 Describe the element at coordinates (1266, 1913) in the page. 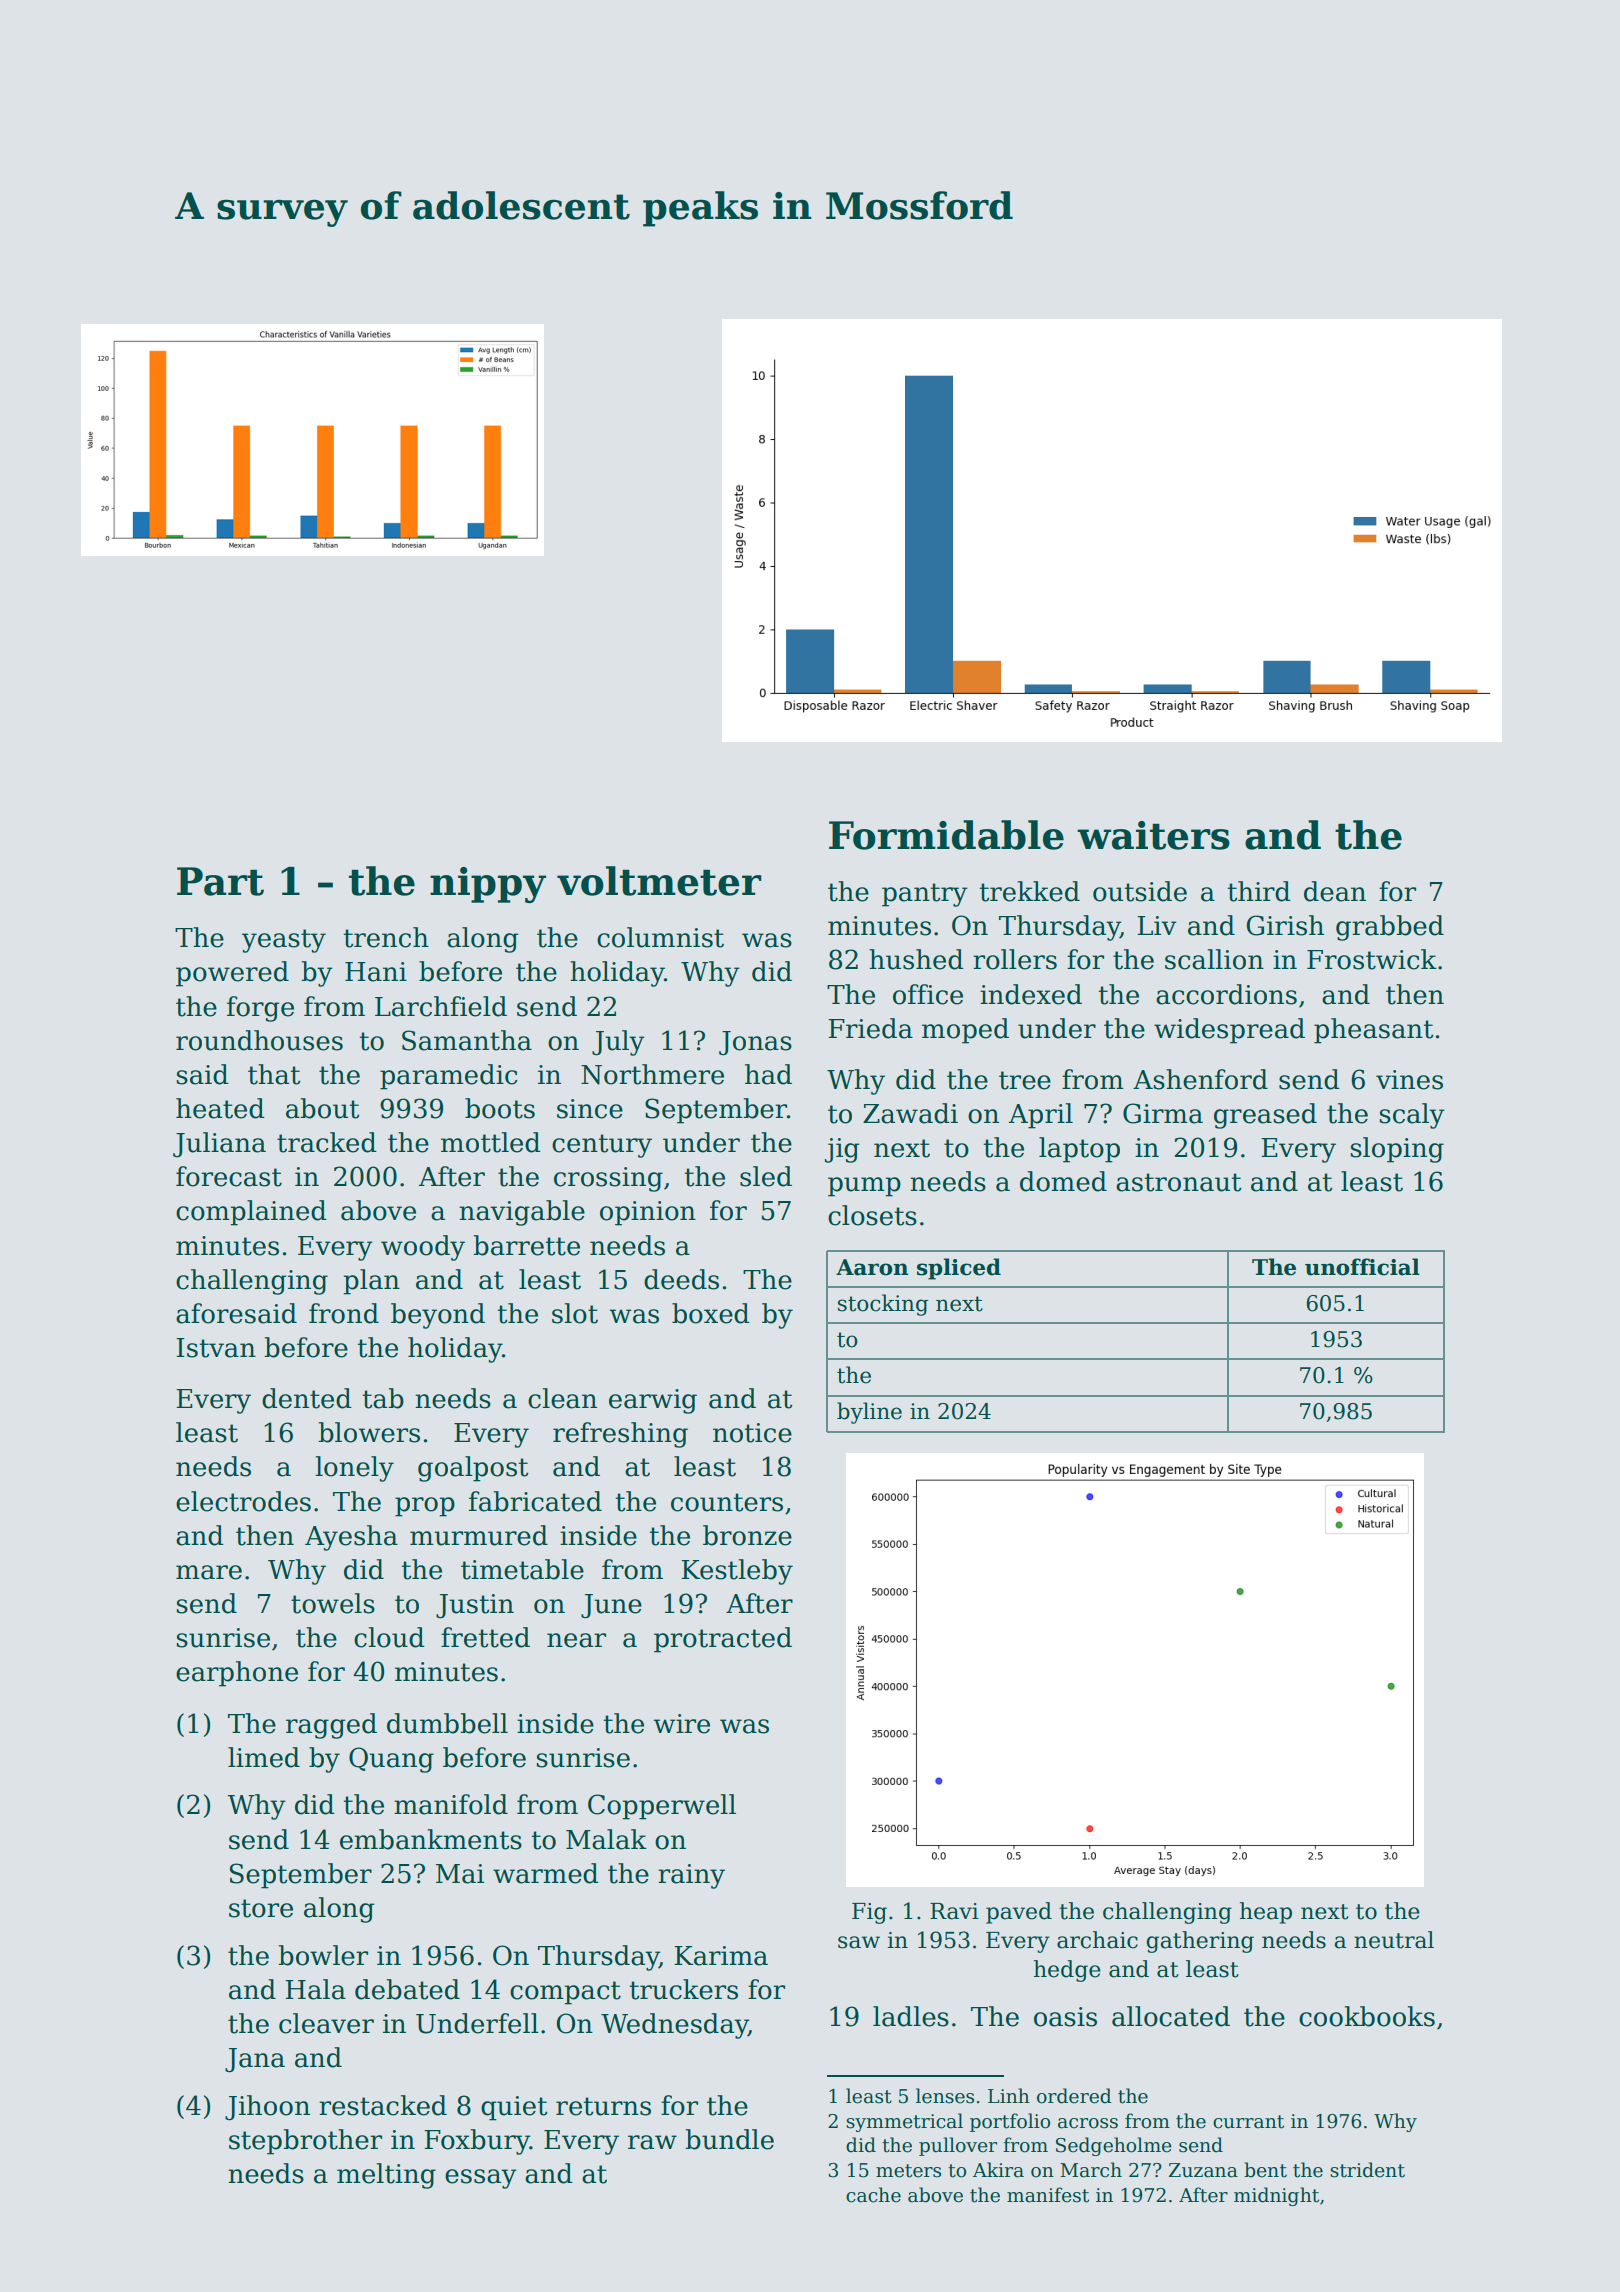

I see `heap` at that location.
